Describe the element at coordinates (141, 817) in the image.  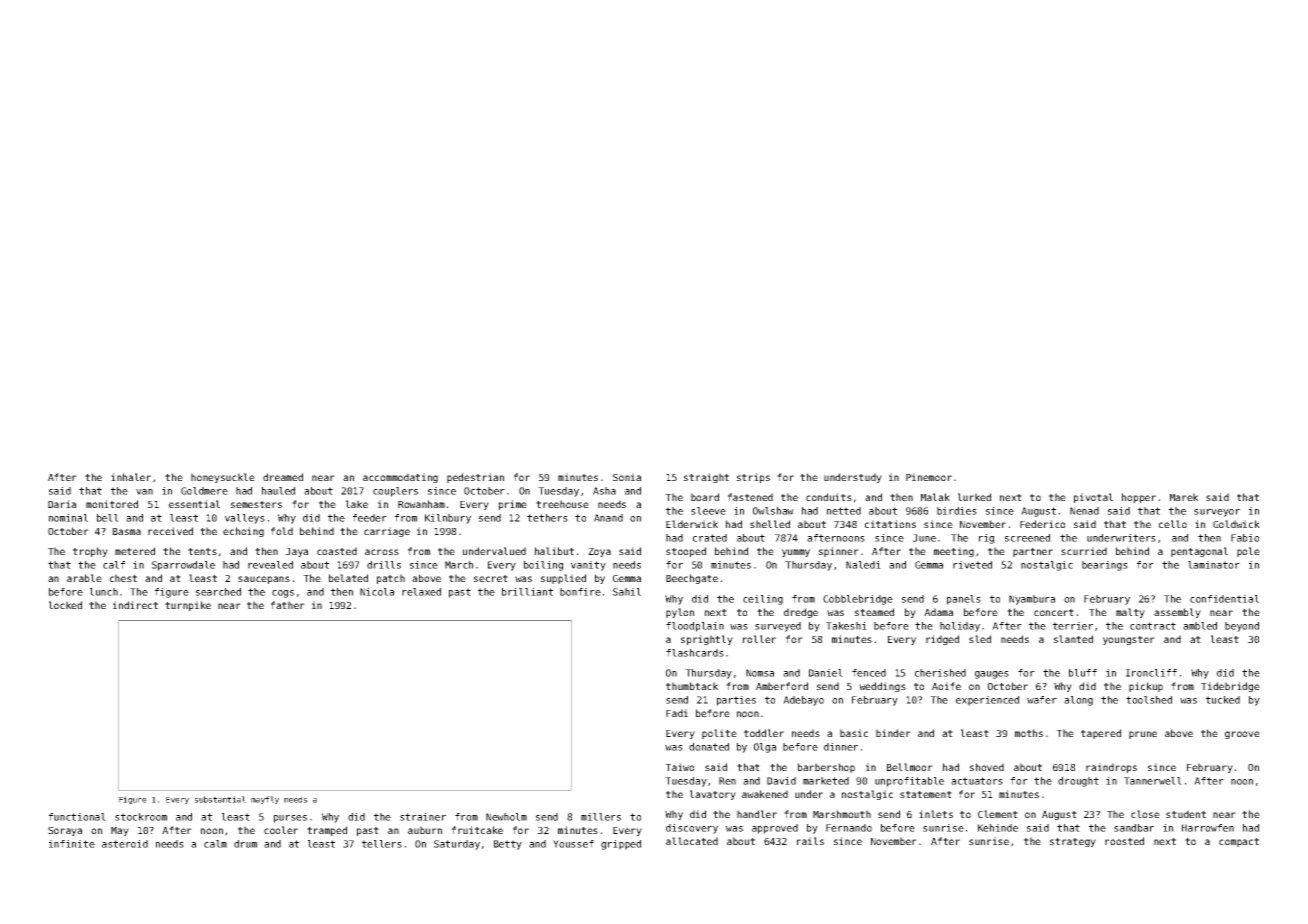
I see `stockroom` at that location.
